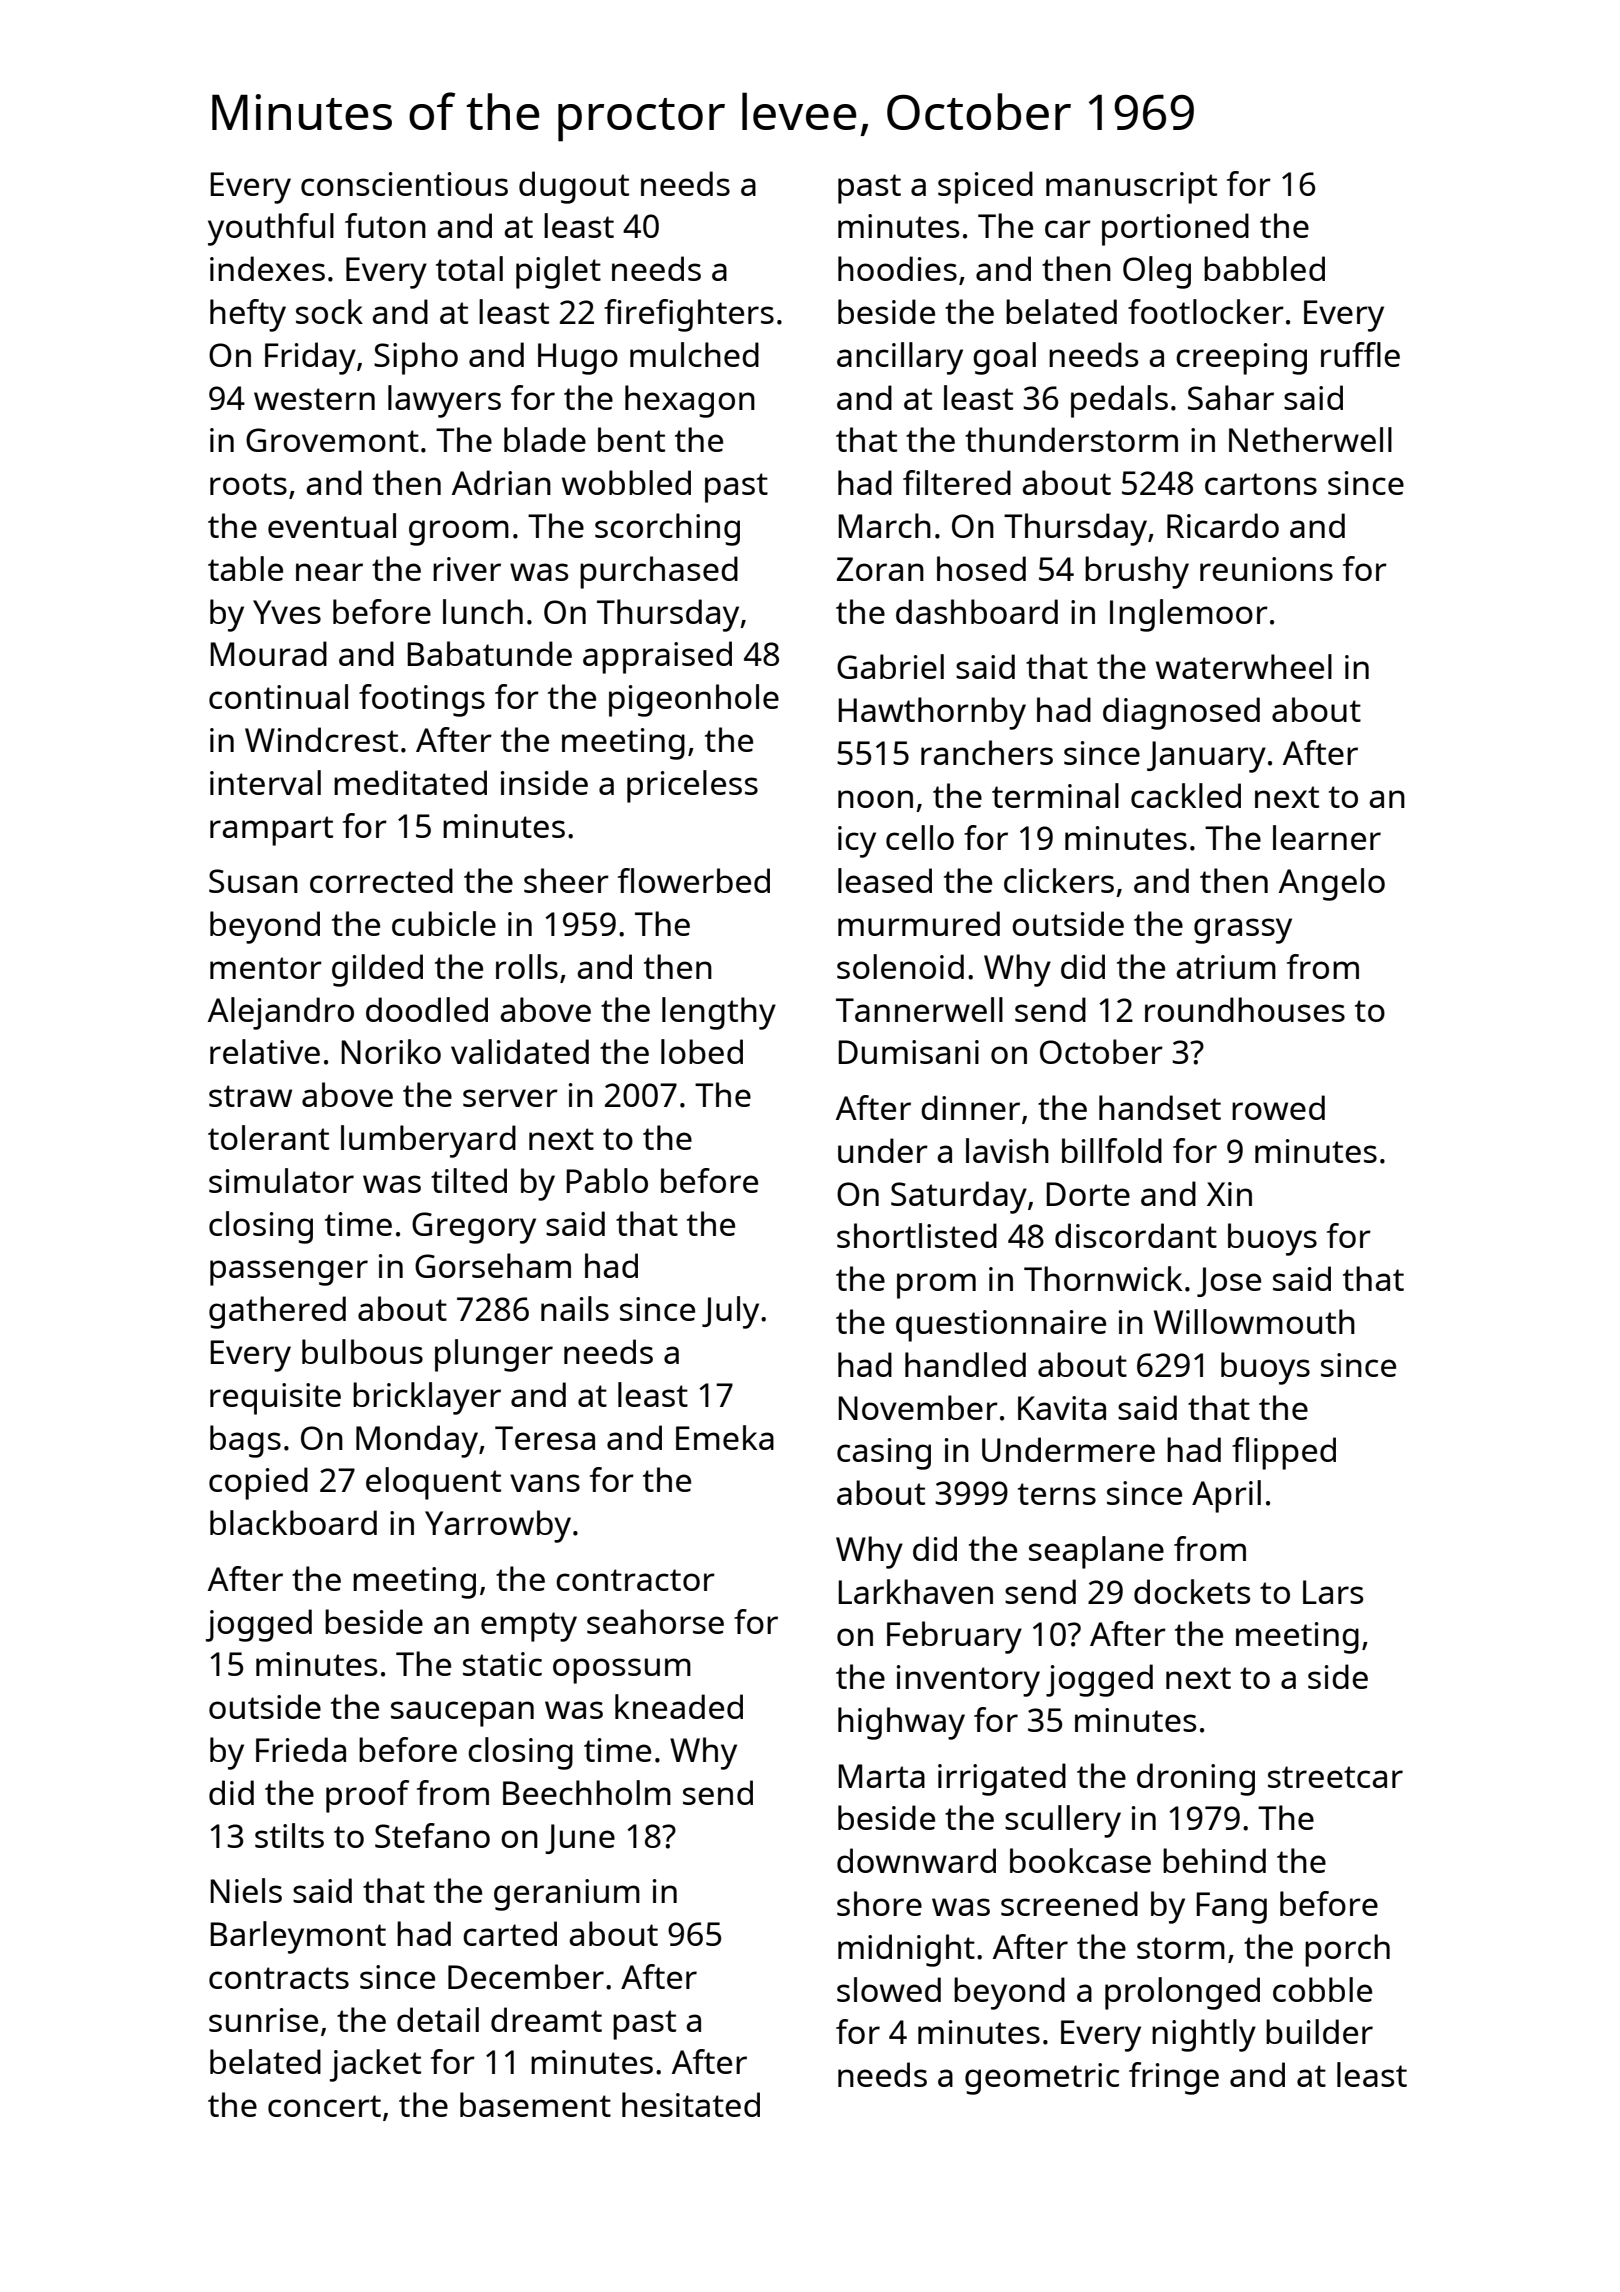 This screenshot has width=1620, height=2292. I want to click on Dumisani, so click(908, 1052).
